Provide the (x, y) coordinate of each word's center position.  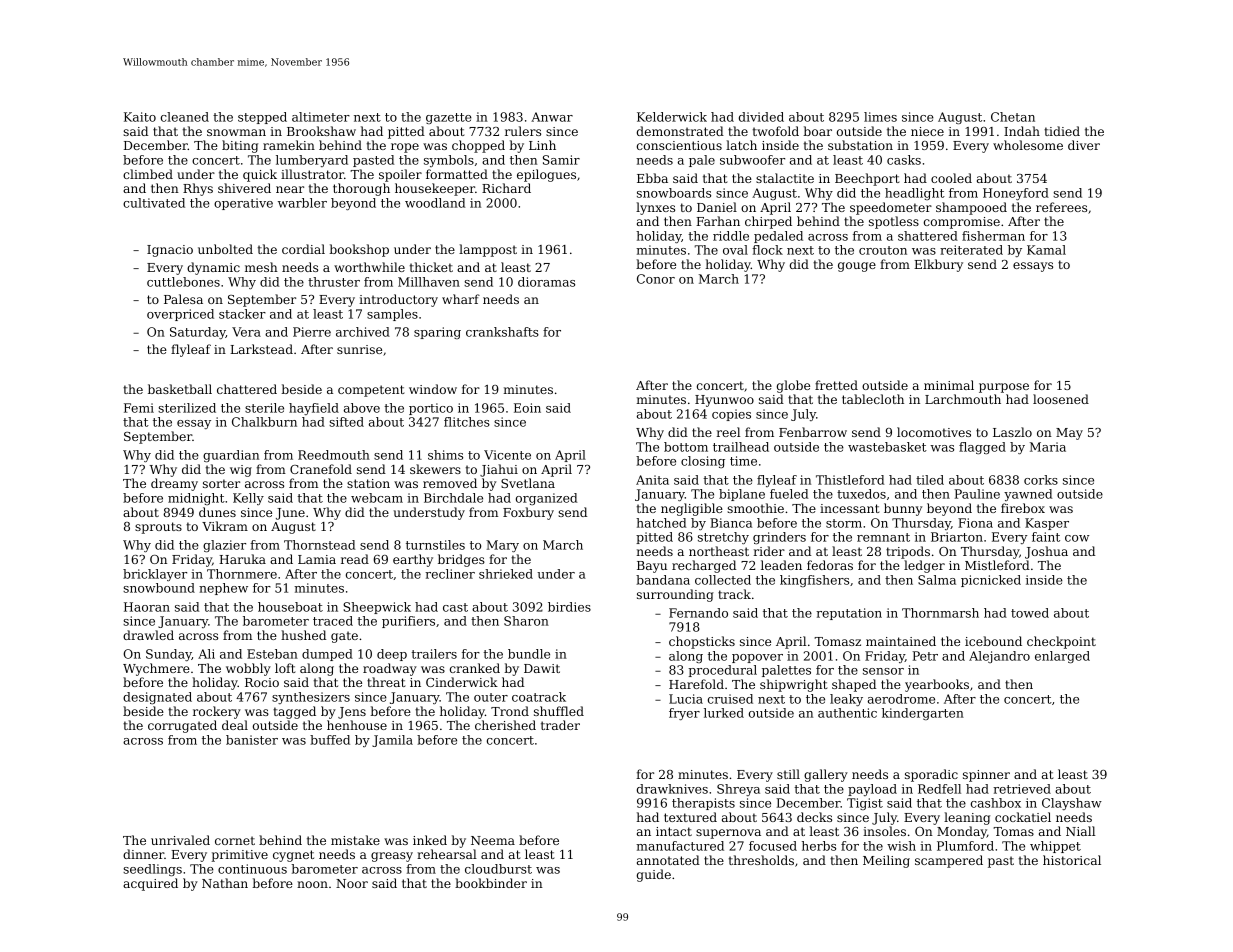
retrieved (1022, 789)
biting (240, 146)
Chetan (1013, 117)
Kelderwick (672, 117)
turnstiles (435, 545)
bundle (529, 654)
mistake (355, 840)
